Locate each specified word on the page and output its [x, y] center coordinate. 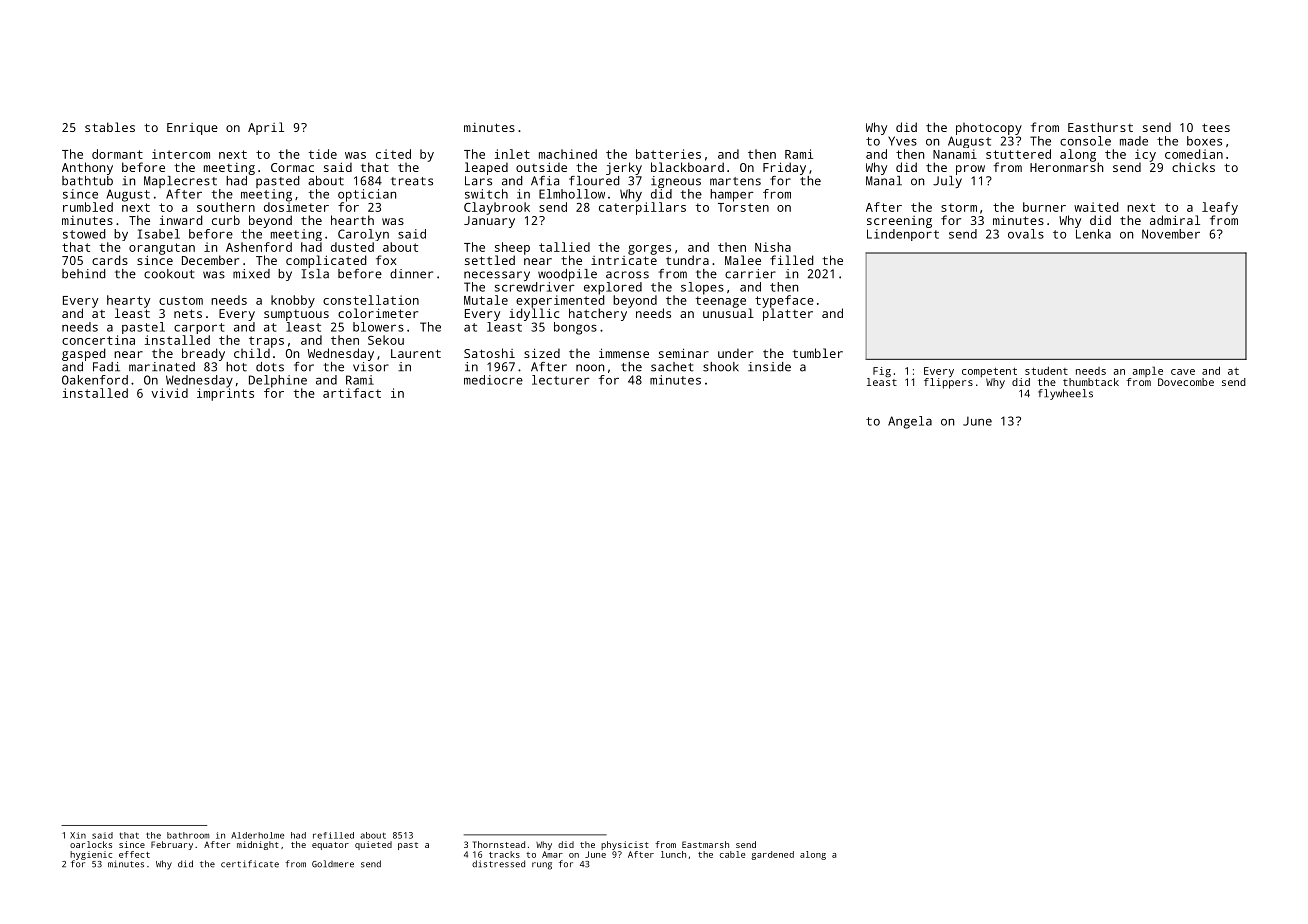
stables [110, 127]
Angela [910, 422]
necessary [497, 276]
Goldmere [333, 864]
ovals [1026, 234]
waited [1096, 207]
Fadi [106, 367]
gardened [773, 855]
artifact [352, 393]
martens [735, 181]
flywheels [1065, 394]
